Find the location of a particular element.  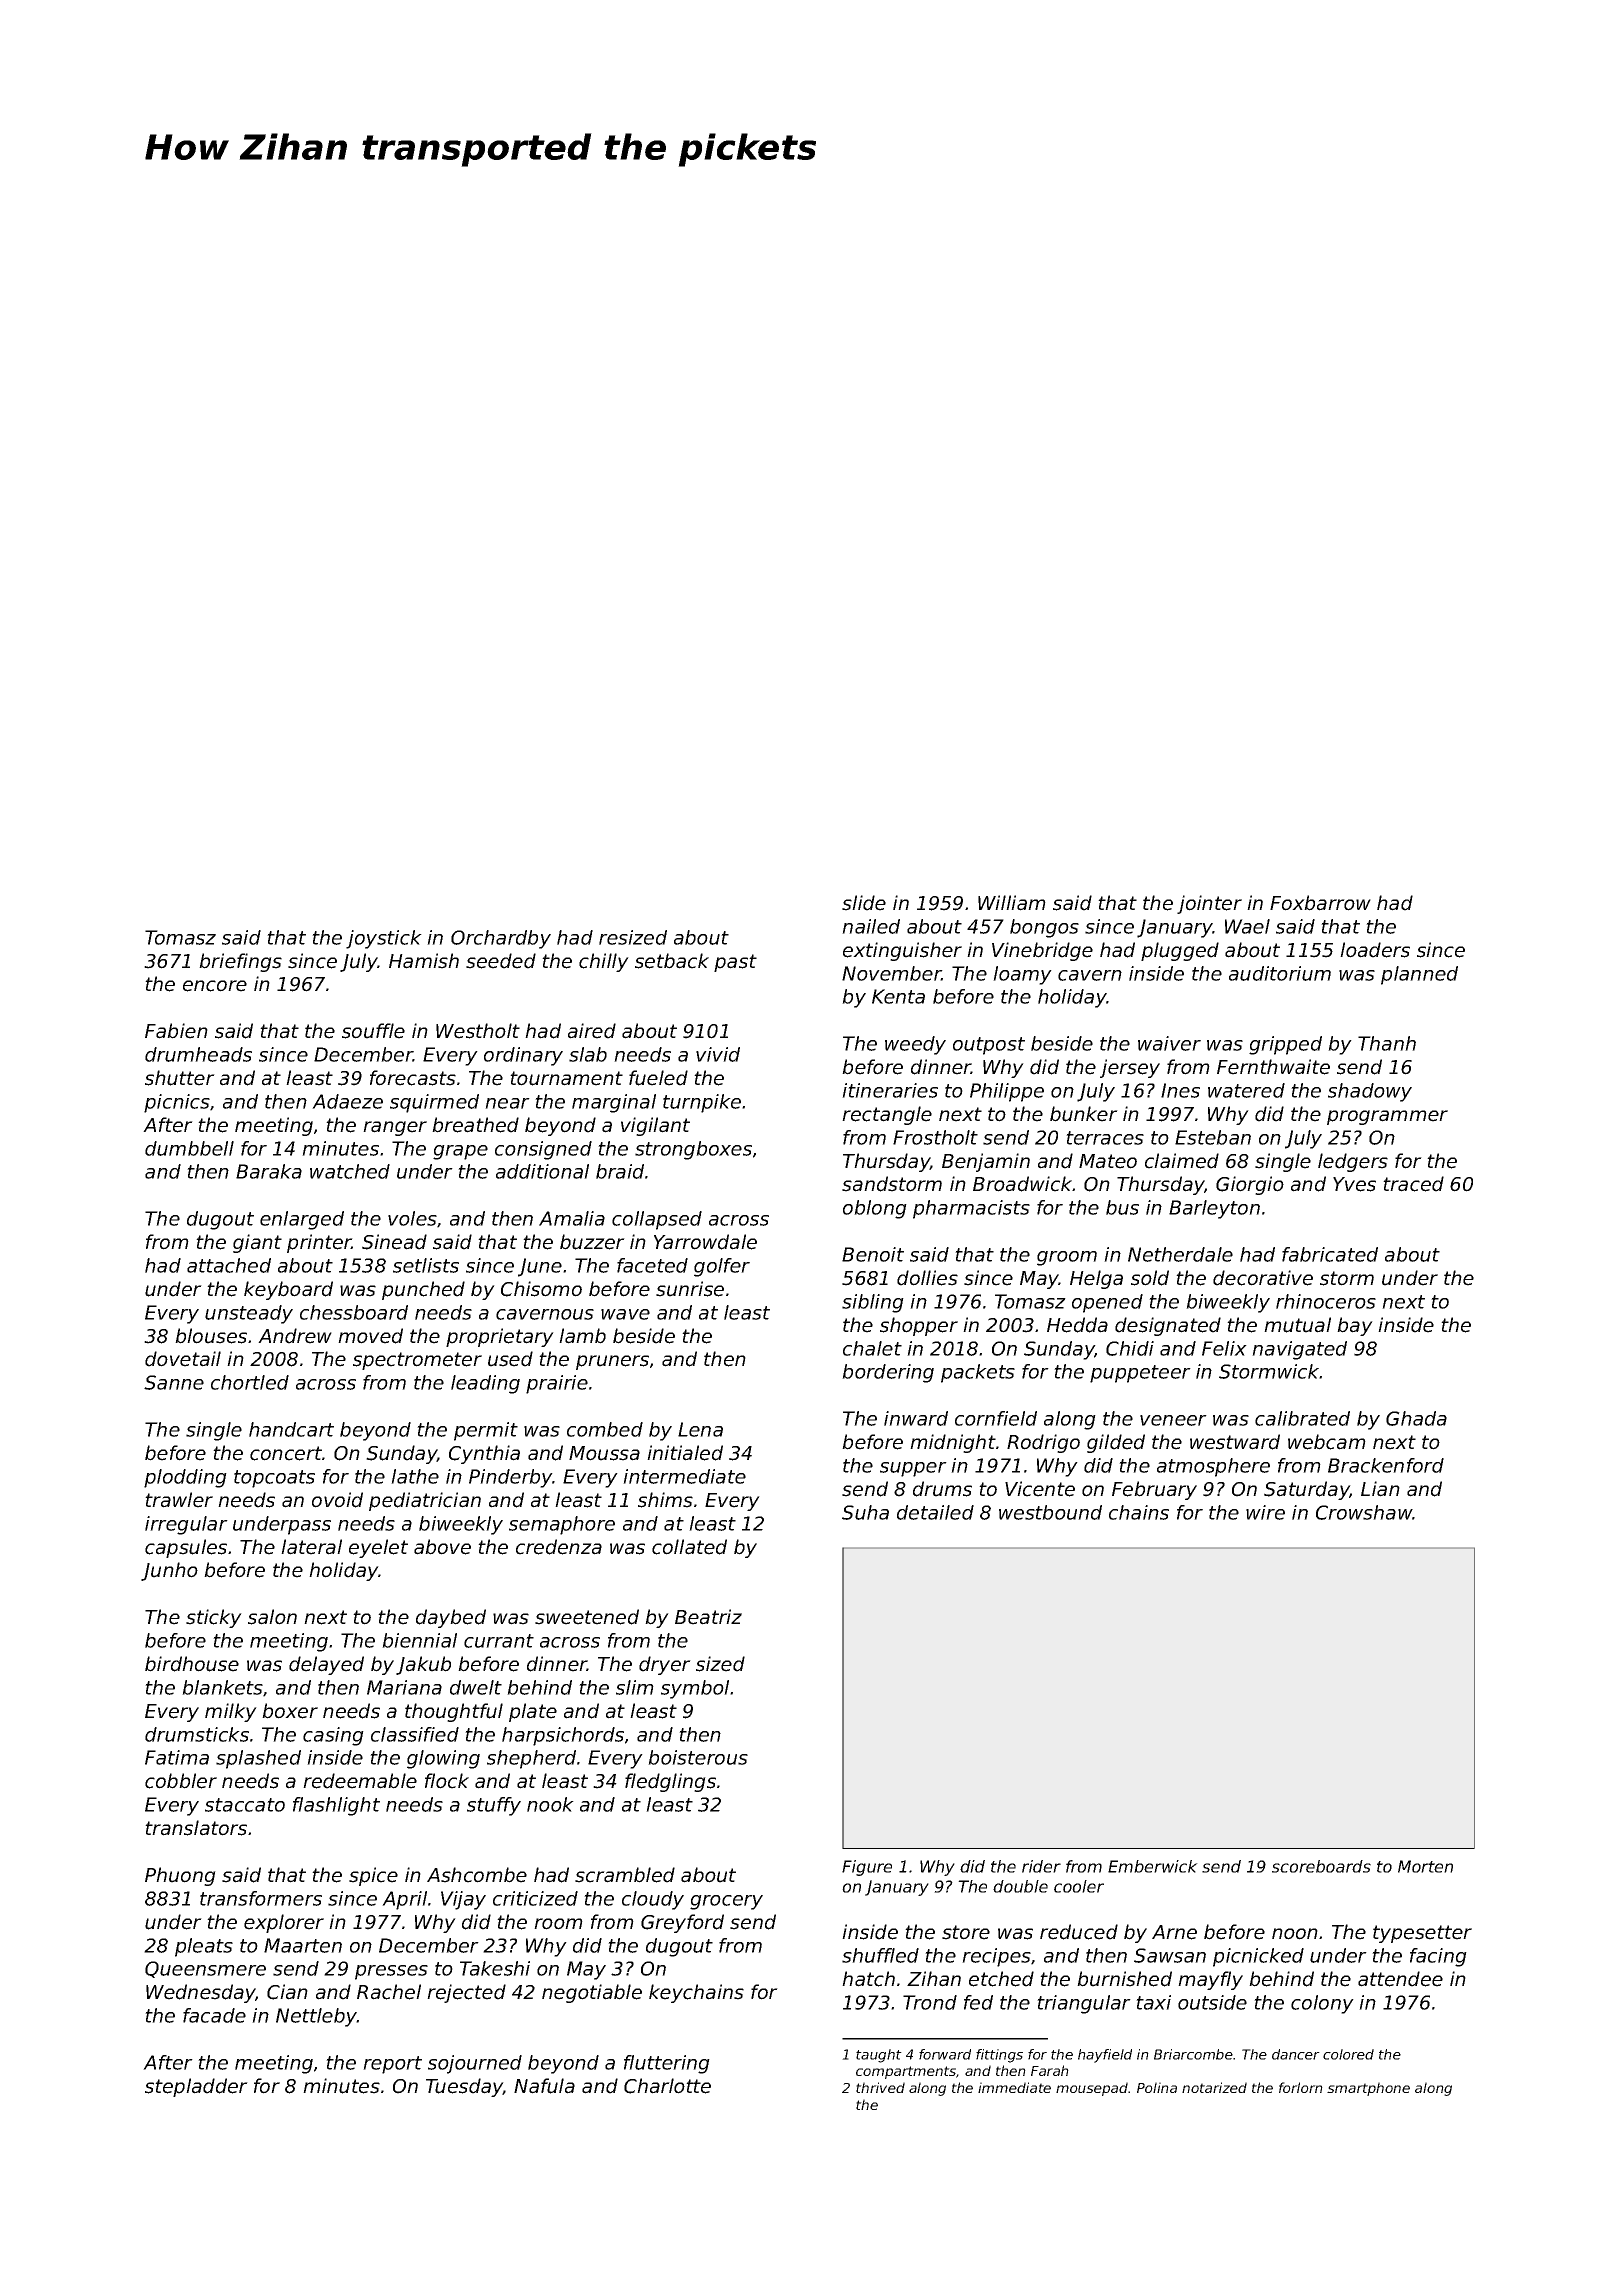

delayed is located at coordinates (326, 1665).
